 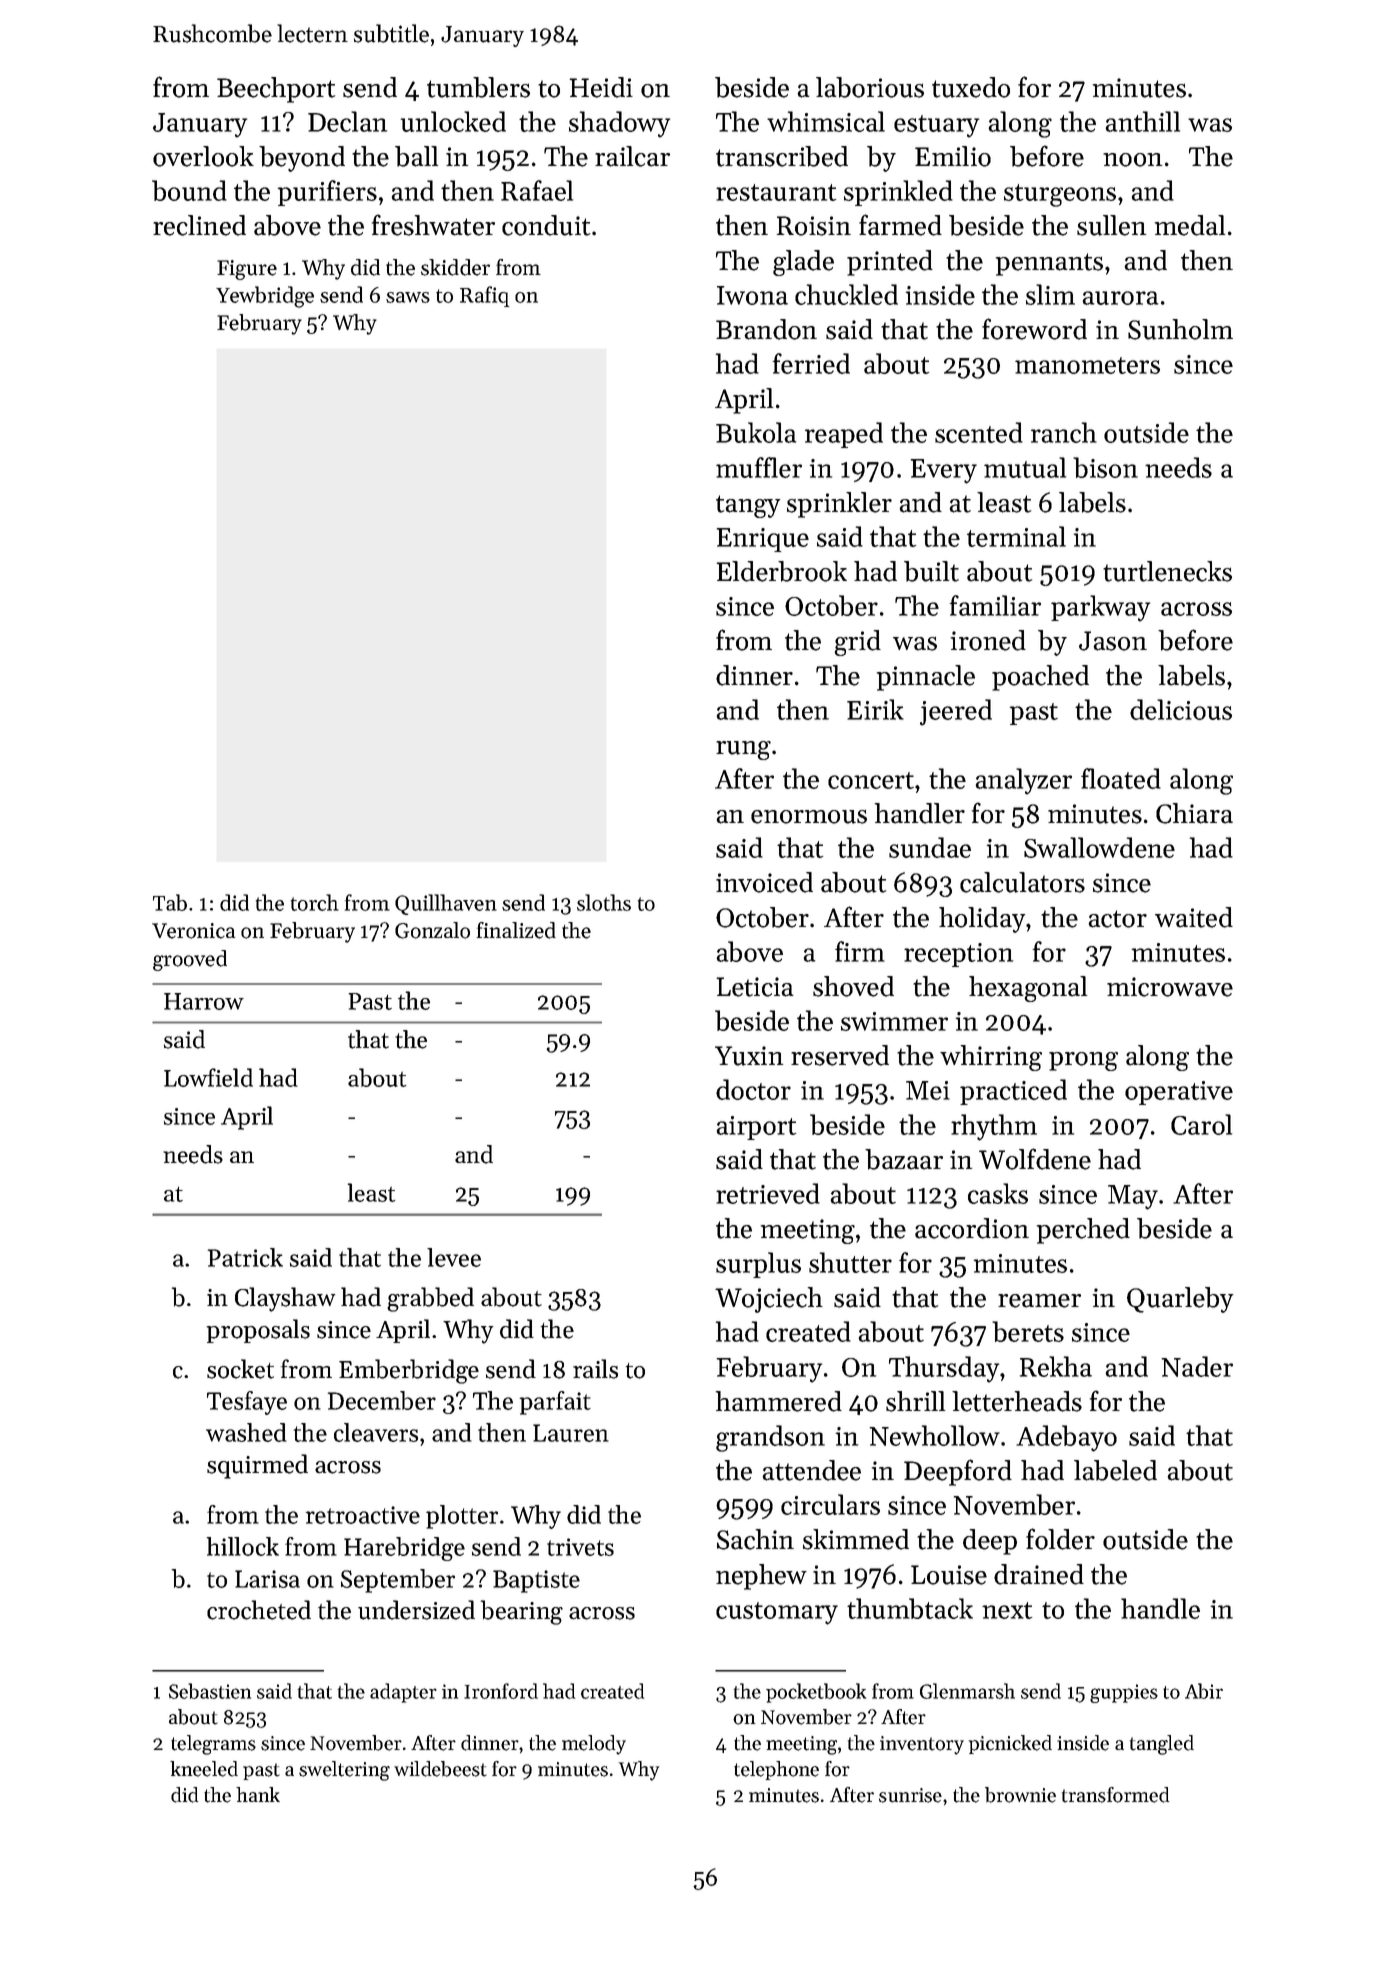 I want to click on Yewbridge, so click(x=265, y=297).
